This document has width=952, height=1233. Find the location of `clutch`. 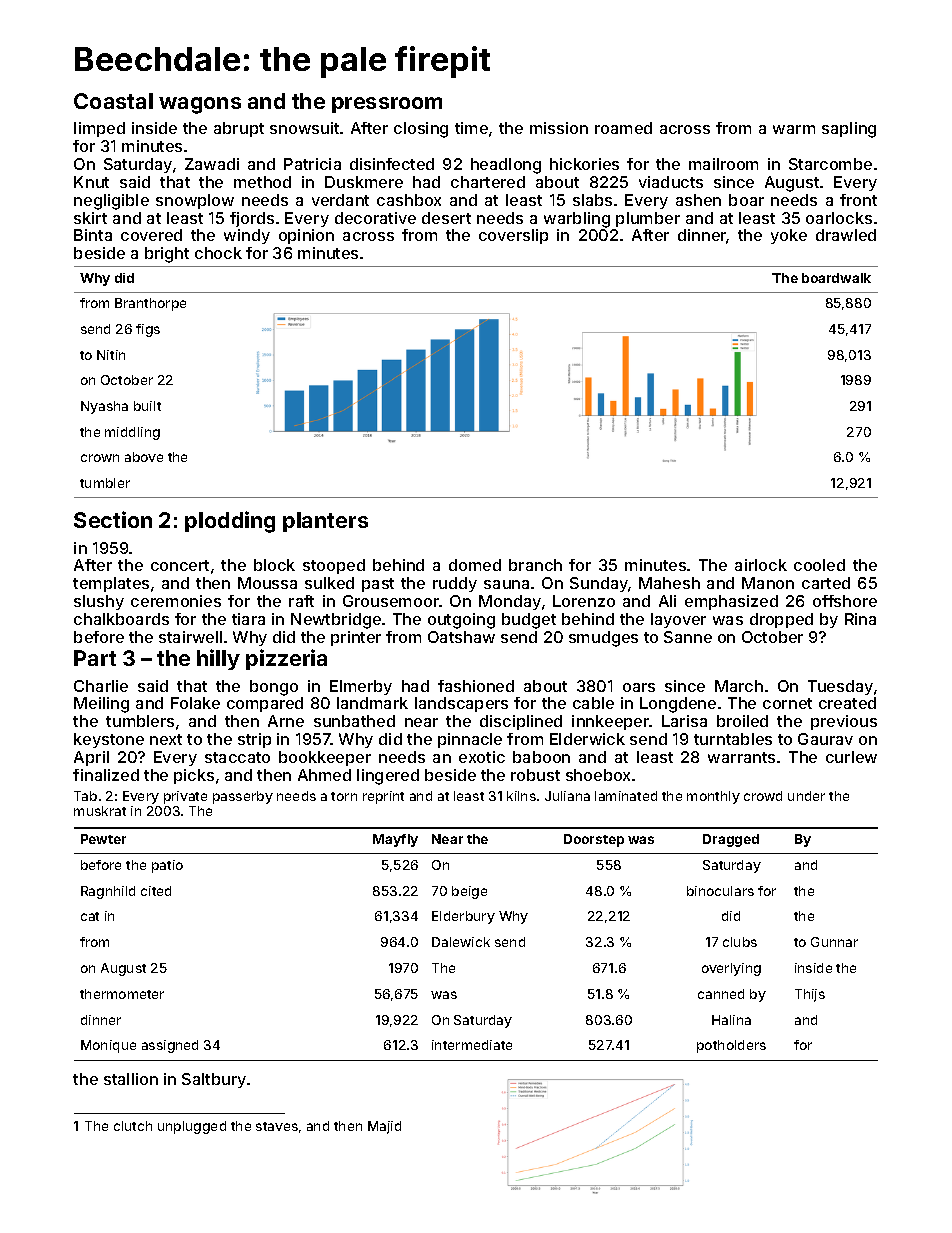

clutch is located at coordinates (133, 1126).
